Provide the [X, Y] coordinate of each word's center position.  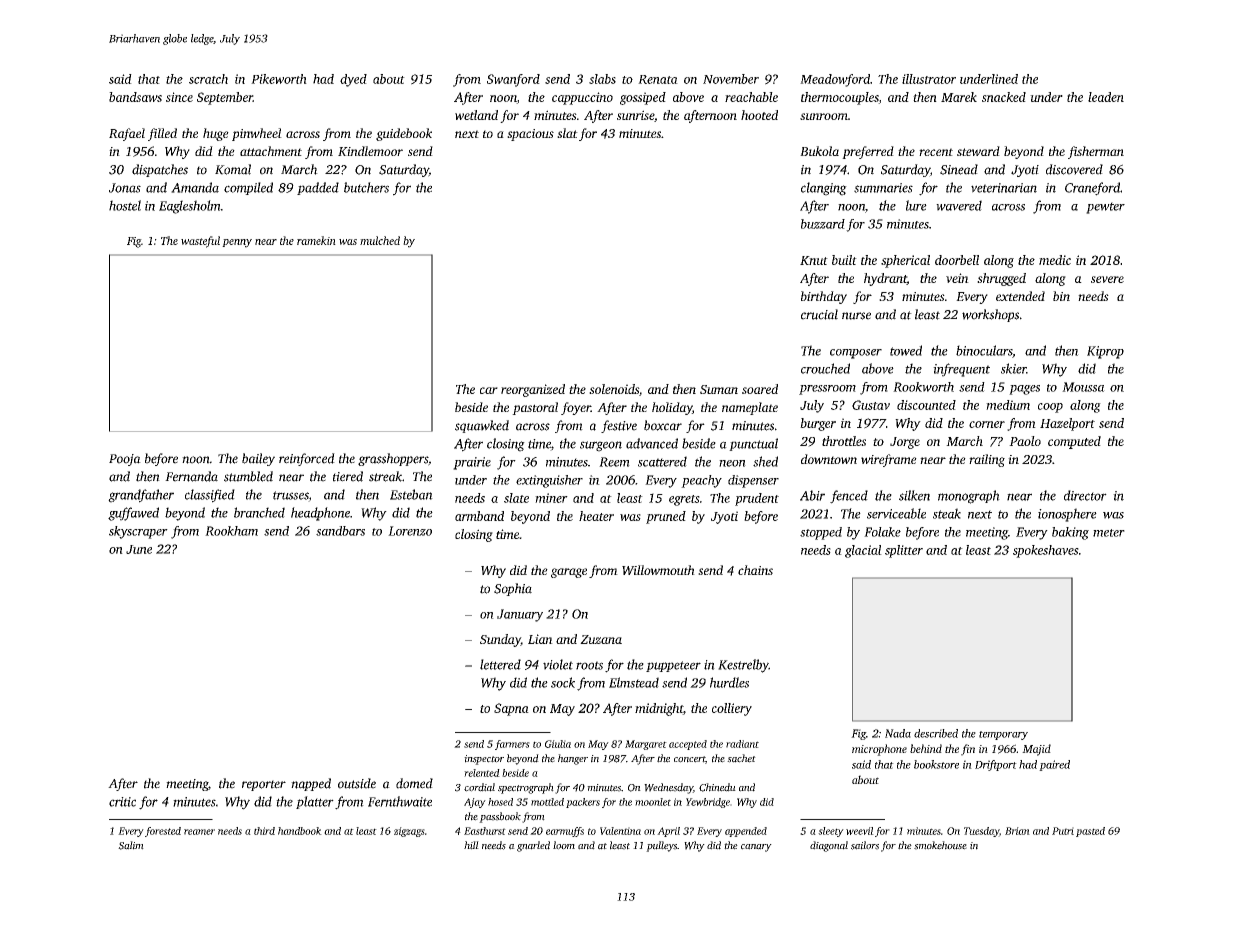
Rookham [231, 531]
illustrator [929, 79]
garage [569, 573]
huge [216, 134]
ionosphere [1067, 515]
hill [471, 845]
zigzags [409, 832]
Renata [658, 79]
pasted [1090, 832]
